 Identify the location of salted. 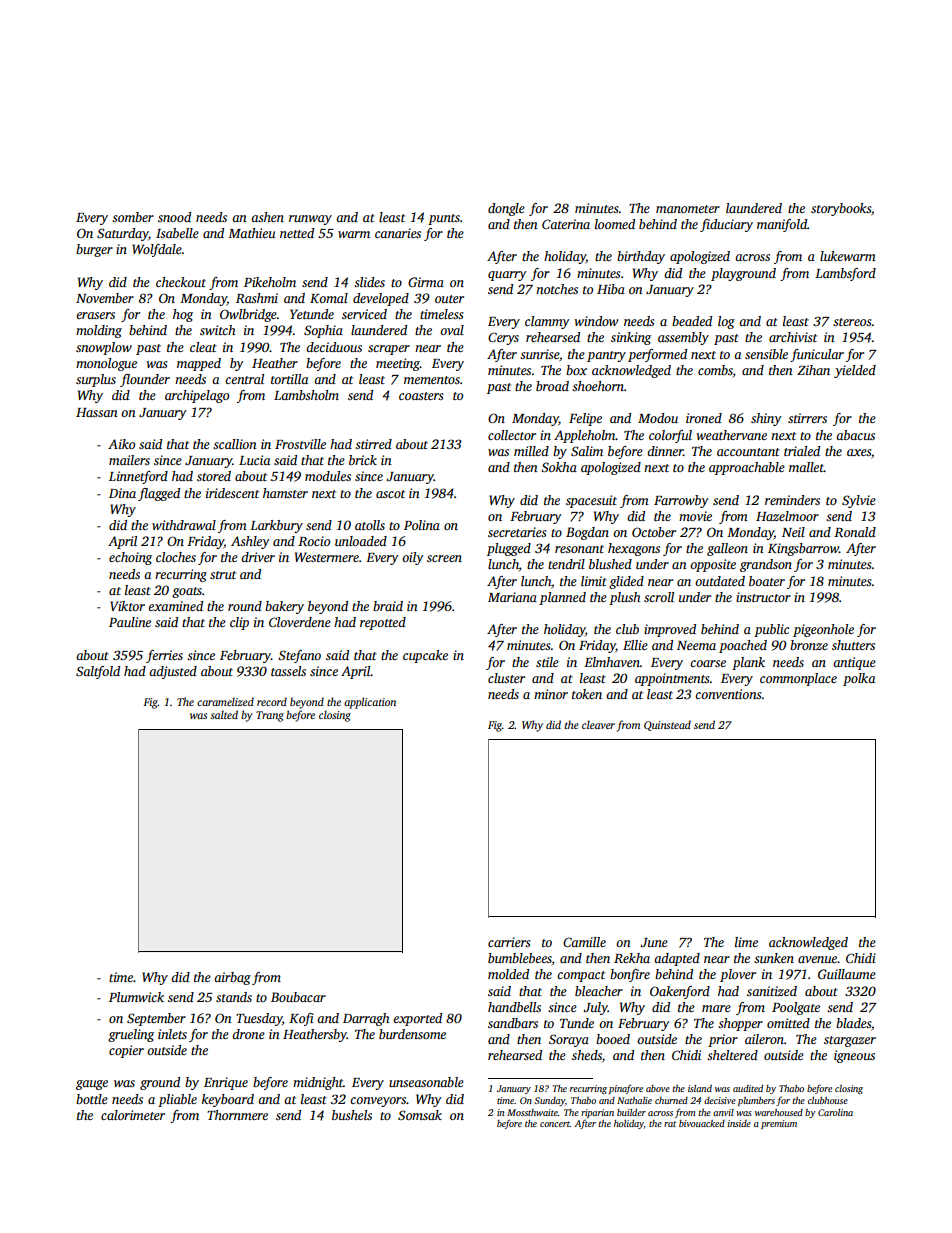
(224, 714).
